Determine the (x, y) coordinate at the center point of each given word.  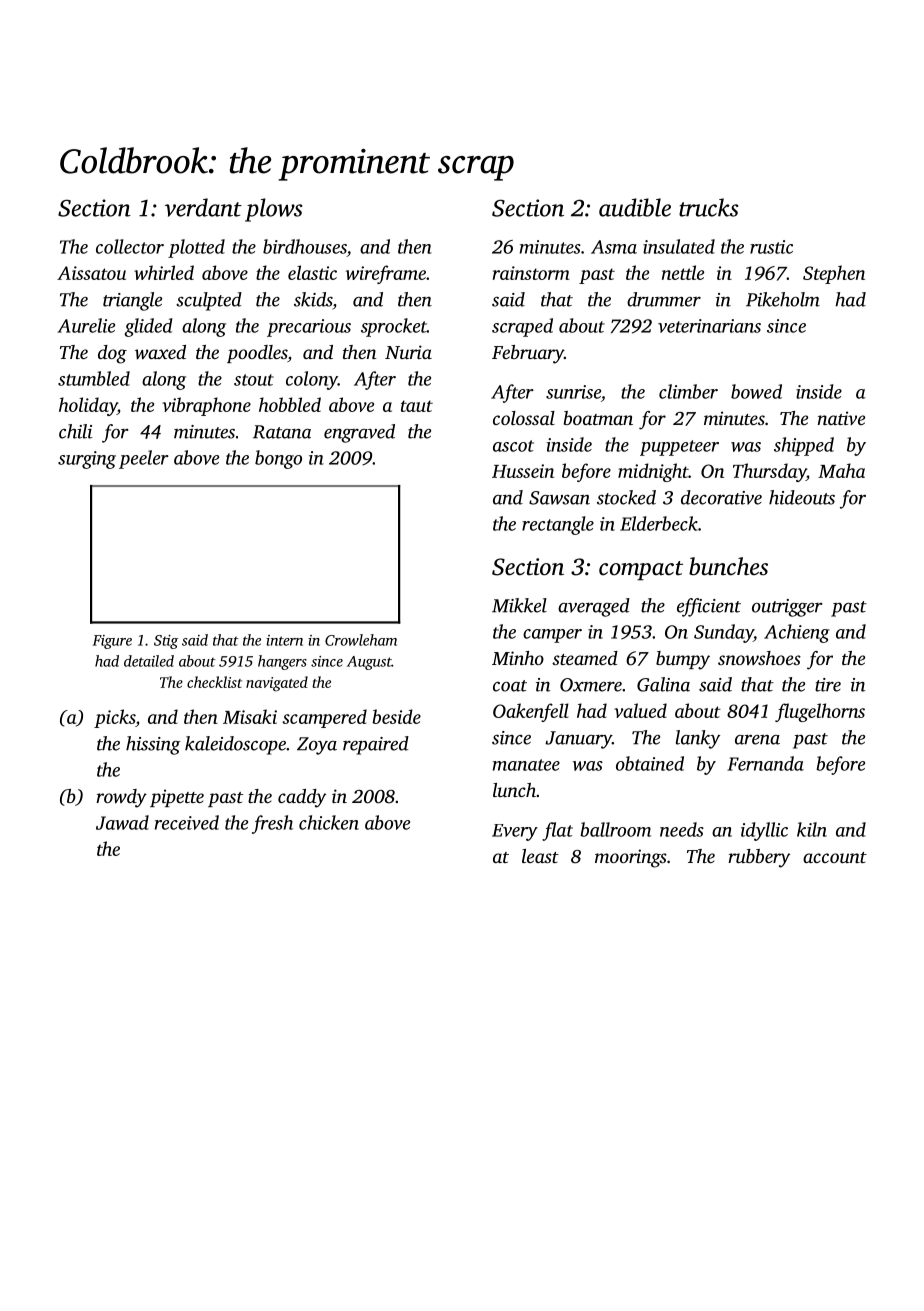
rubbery (759, 858)
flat (557, 831)
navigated (277, 683)
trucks (709, 207)
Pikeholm (783, 299)
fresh (272, 824)
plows (274, 210)
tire (828, 685)
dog (112, 354)
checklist (214, 682)
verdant (203, 207)
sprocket (394, 327)
